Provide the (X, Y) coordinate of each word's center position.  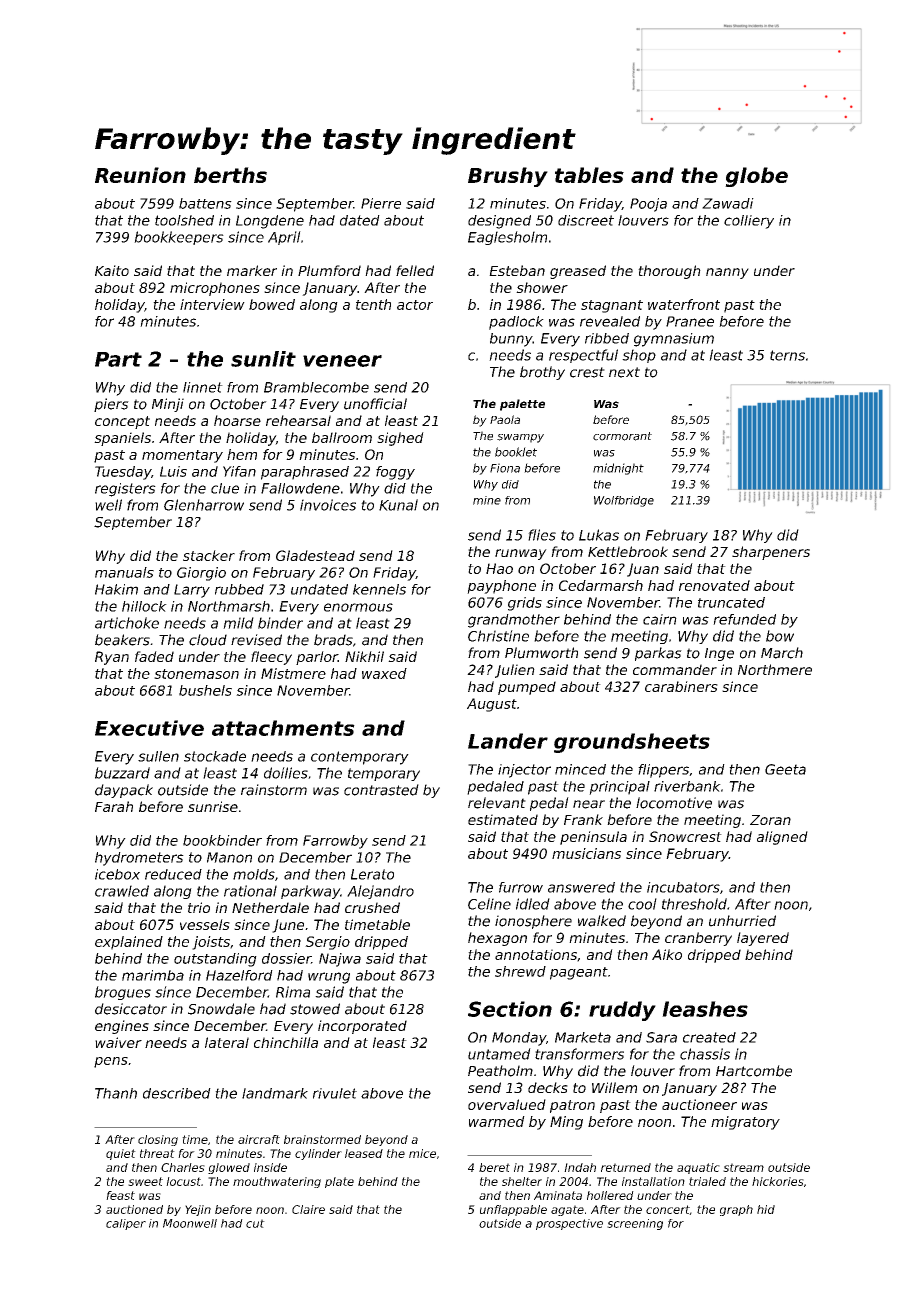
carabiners (681, 686)
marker (252, 270)
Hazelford (239, 975)
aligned (782, 838)
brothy (542, 373)
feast (120, 1195)
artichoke (127, 623)
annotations (536, 954)
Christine (498, 636)
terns (787, 355)
